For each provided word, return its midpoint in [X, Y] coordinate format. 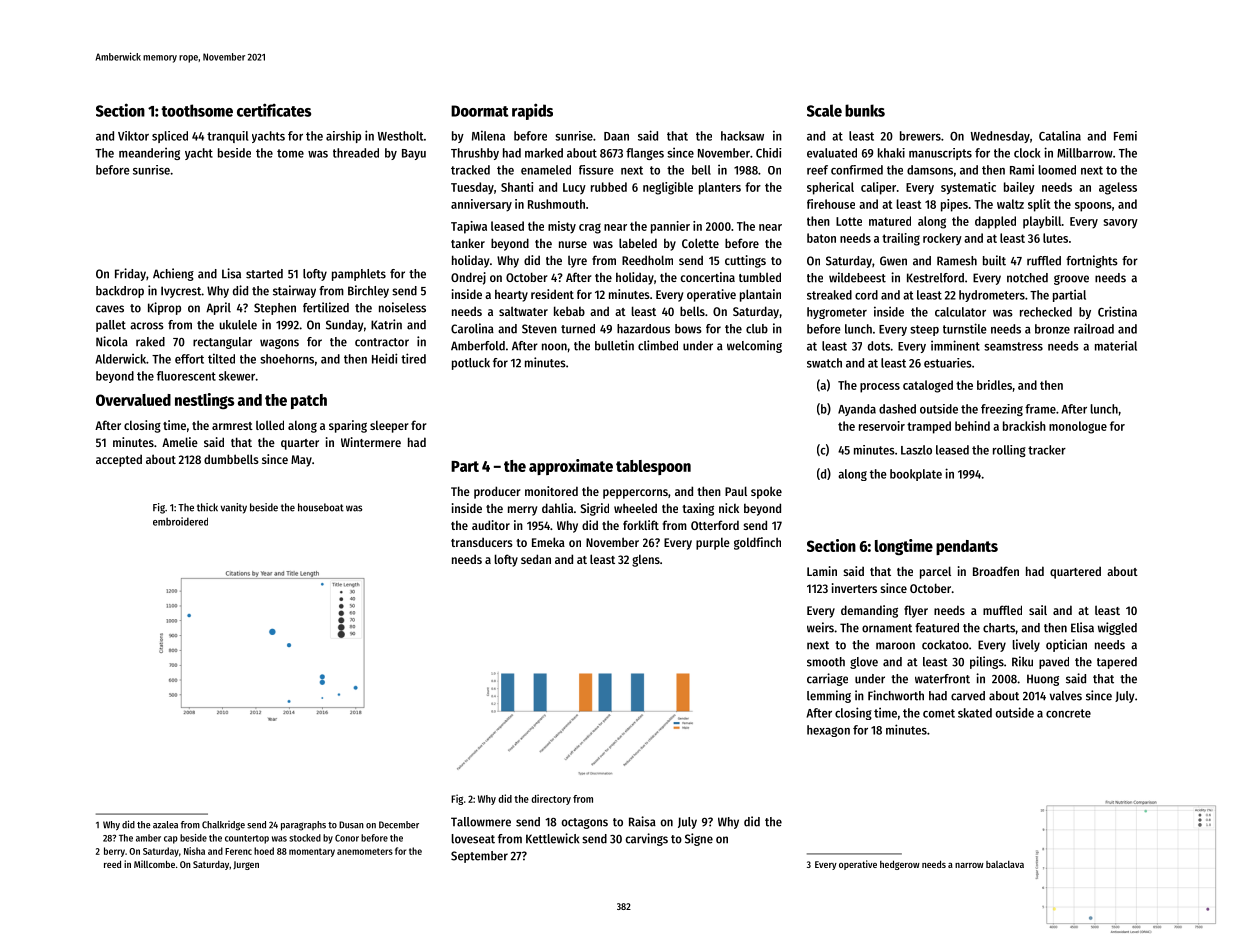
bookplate [916, 475]
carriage [827, 679]
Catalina [1060, 136]
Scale [824, 110]
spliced [170, 137]
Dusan [351, 825]
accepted [119, 461]
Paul [736, 491]
